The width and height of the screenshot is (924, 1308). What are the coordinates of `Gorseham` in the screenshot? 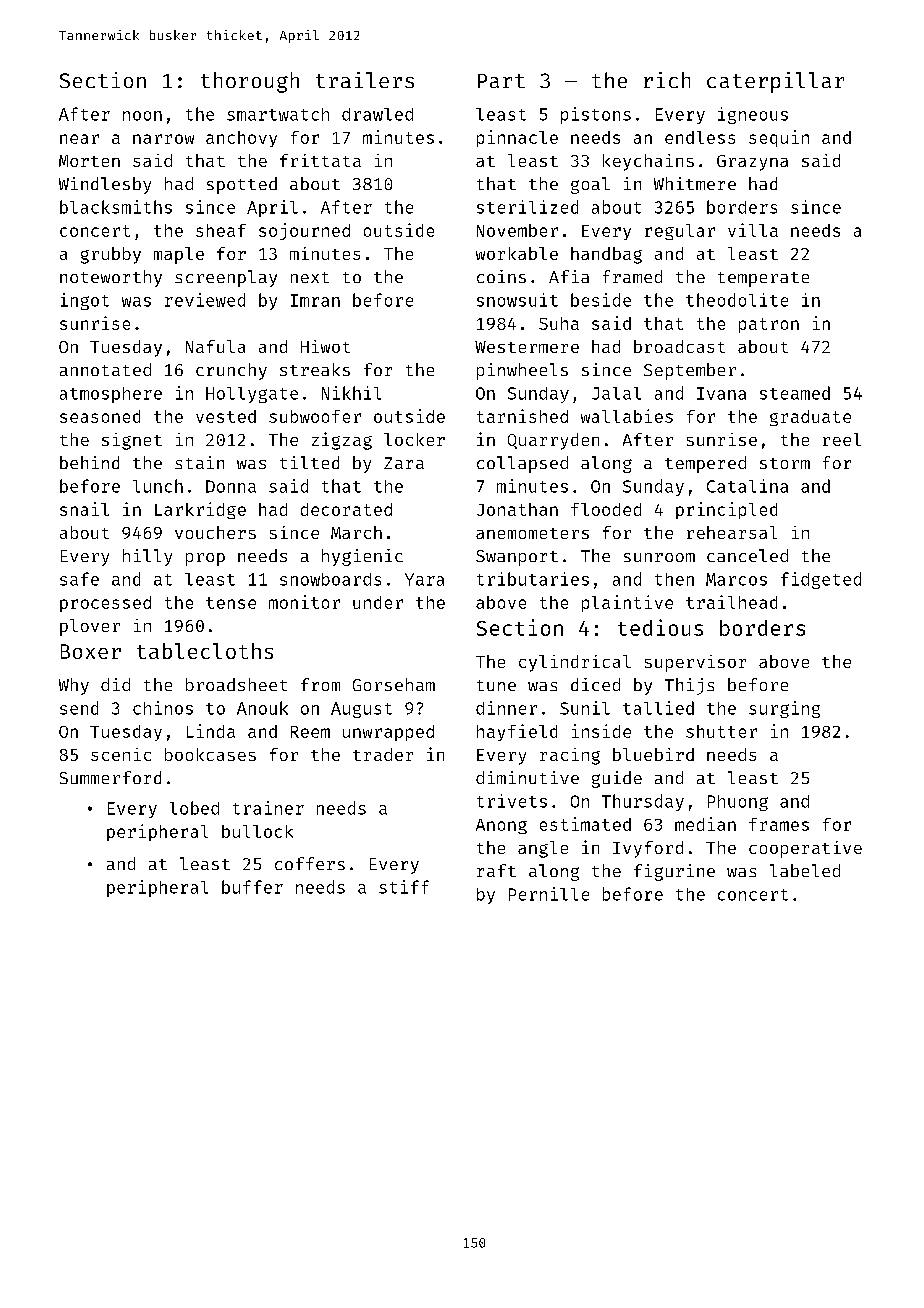 It's located at (394, 684).
